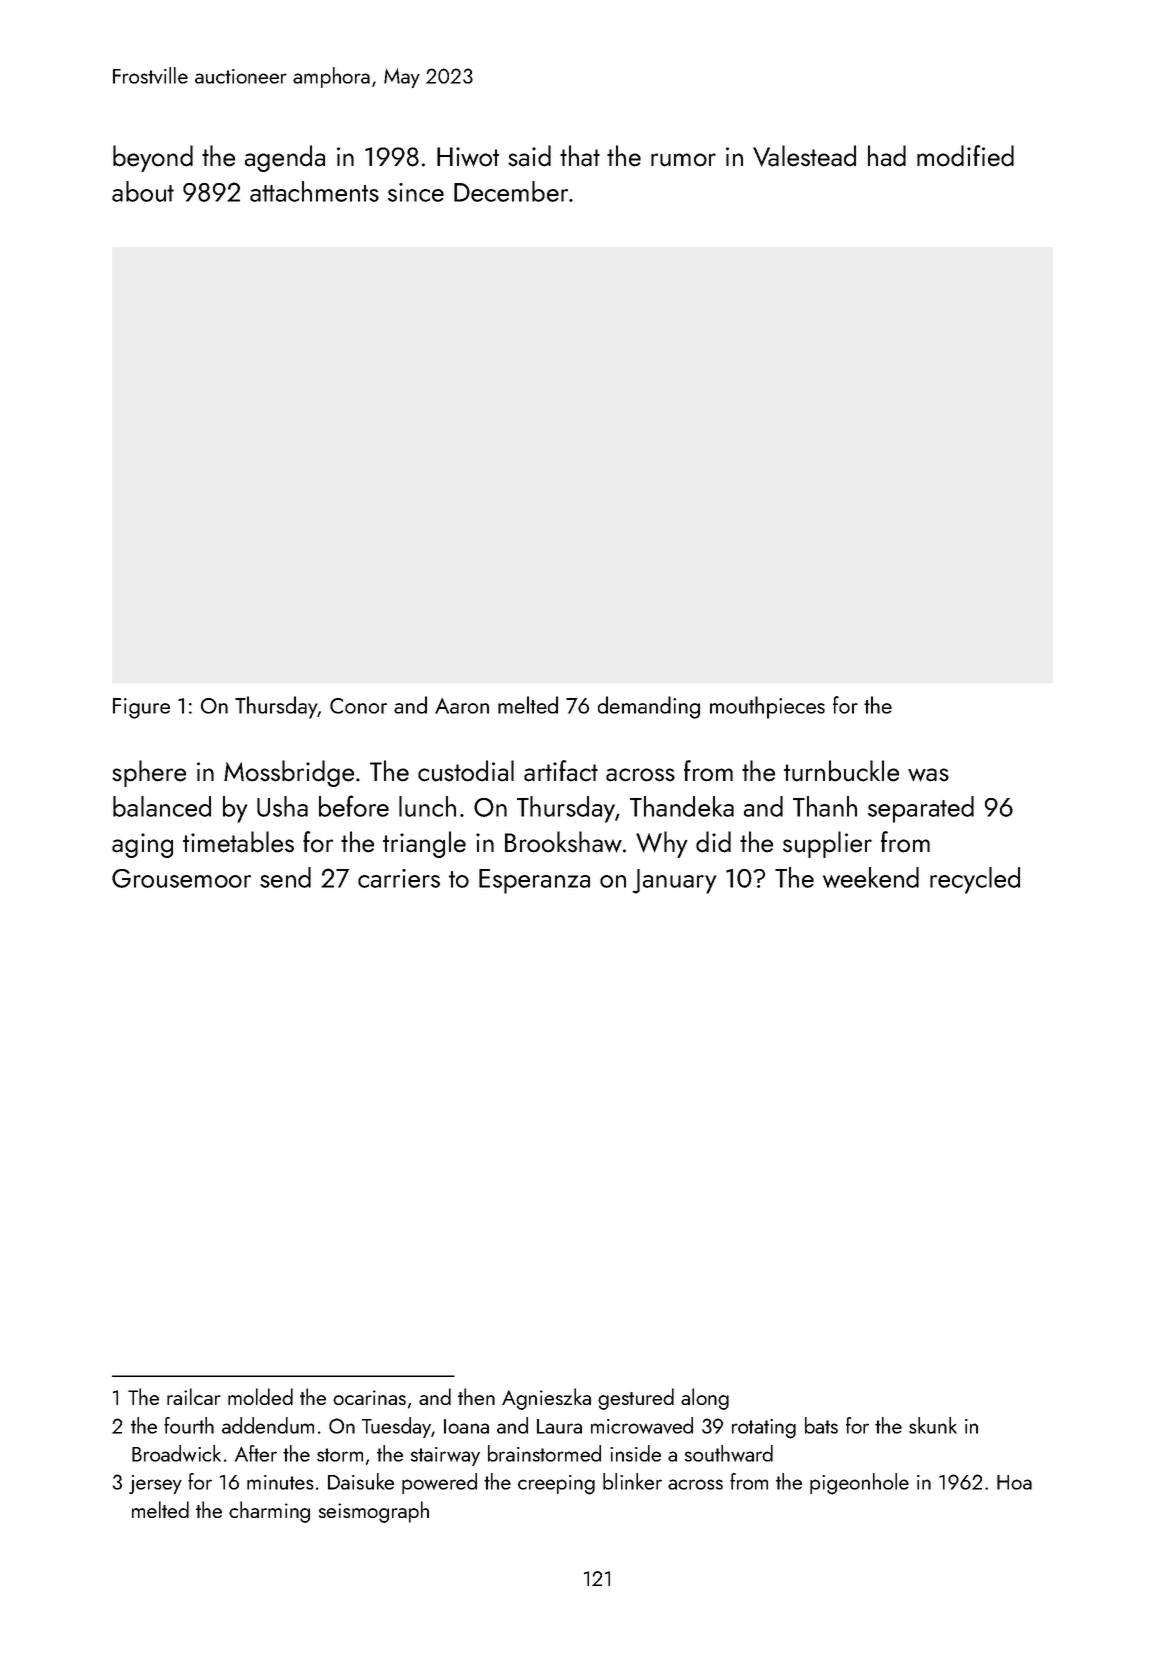 This page has width=1165, height=1654. Describe the element at coordinates (260, 1396) in the page. I see `molded` at that location.
